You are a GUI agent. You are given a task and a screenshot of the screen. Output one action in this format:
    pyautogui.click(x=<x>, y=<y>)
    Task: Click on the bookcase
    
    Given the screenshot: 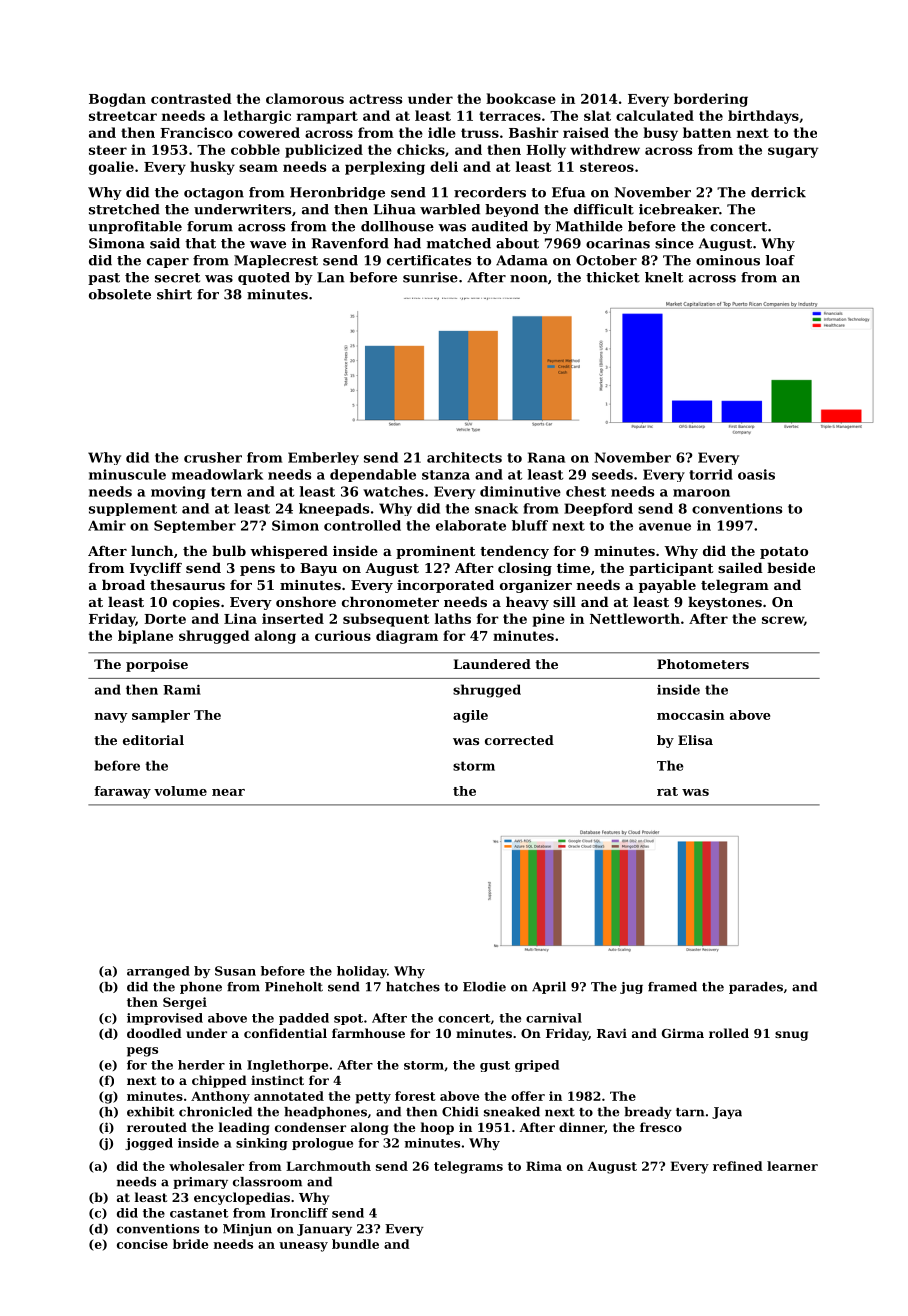 What is the action you would take?
    pyautogui.click(x=521, y=98)
